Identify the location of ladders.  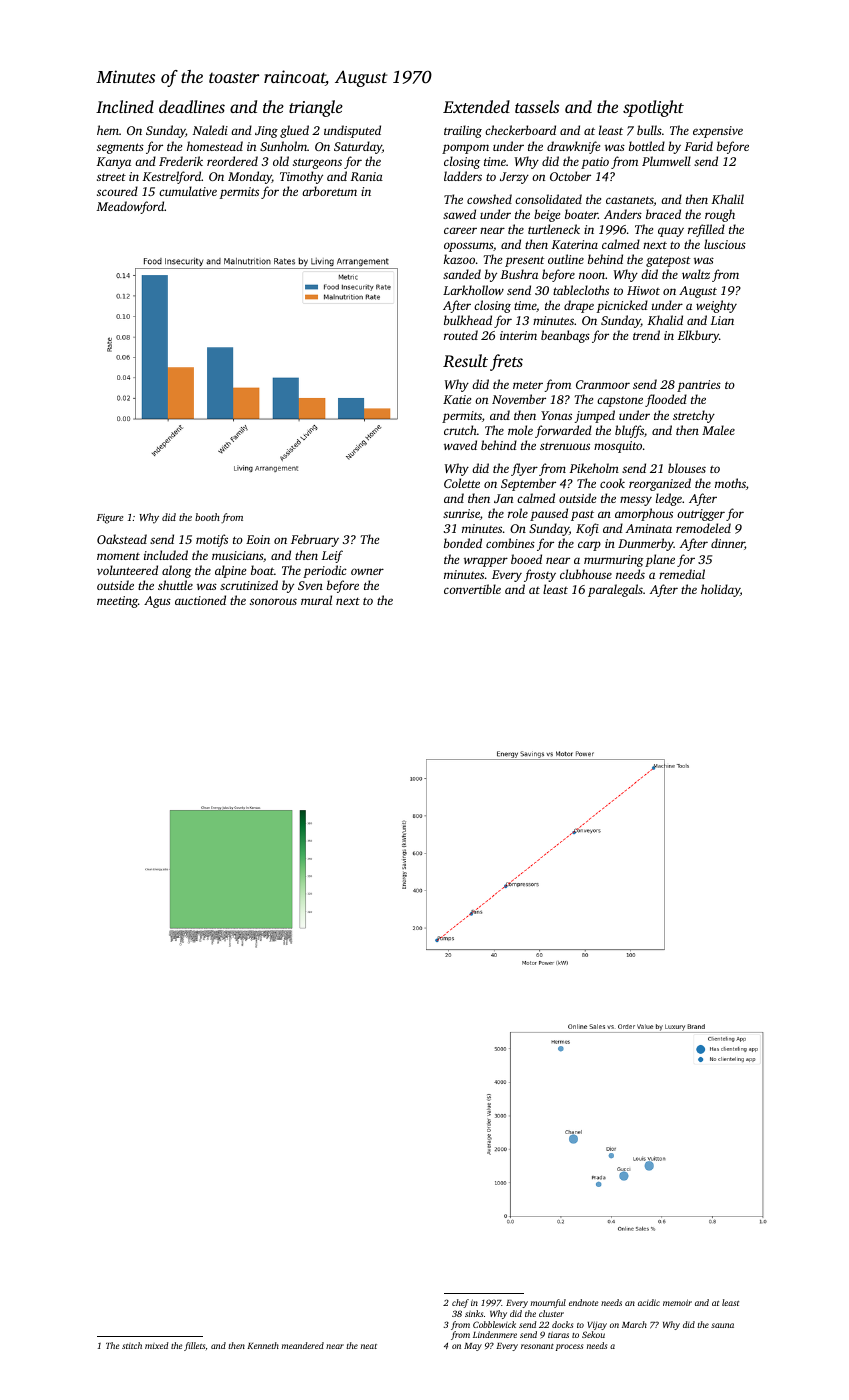
(463, 176).
